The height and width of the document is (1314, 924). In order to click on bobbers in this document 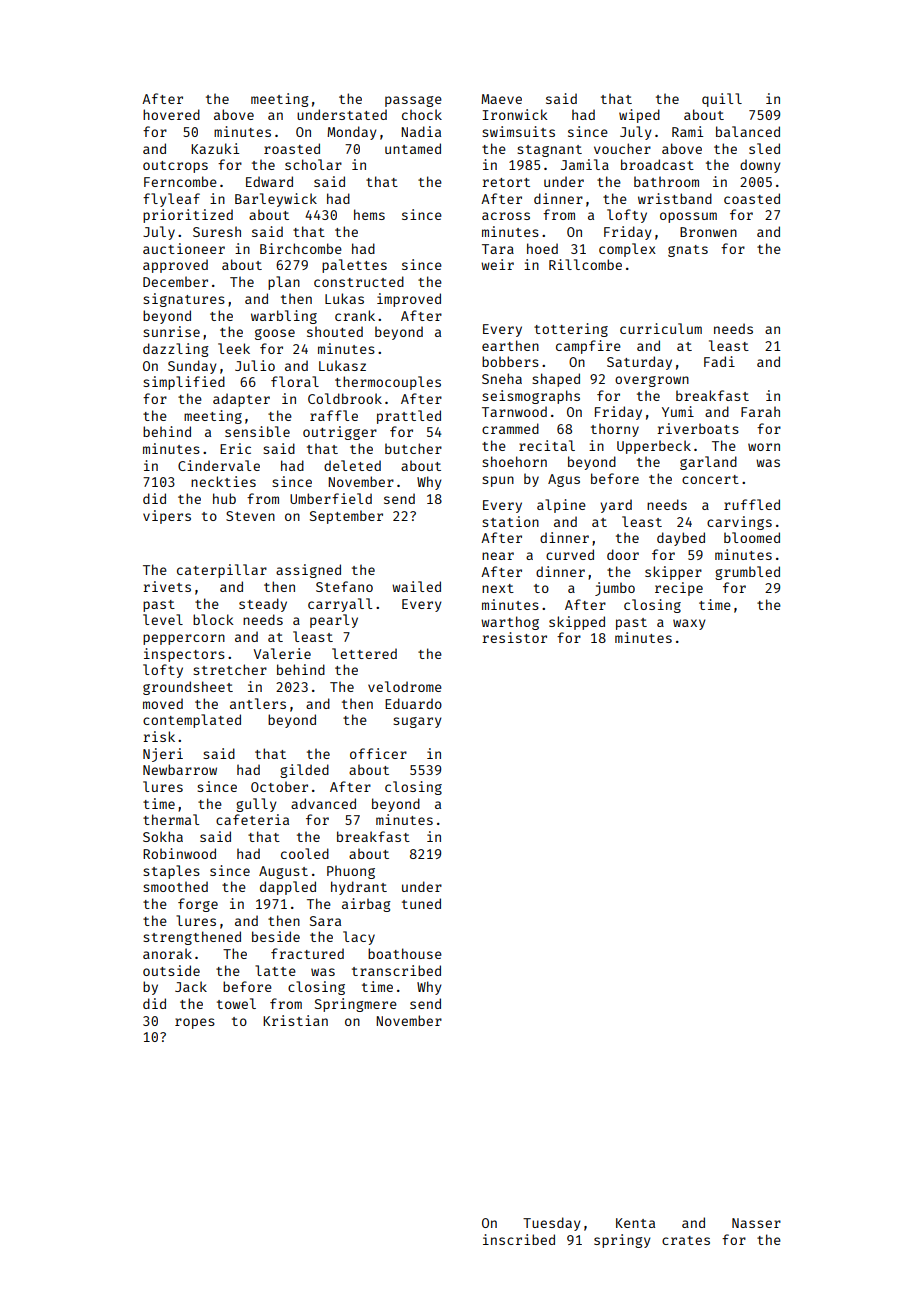, I will do `click(510, 361)`.
